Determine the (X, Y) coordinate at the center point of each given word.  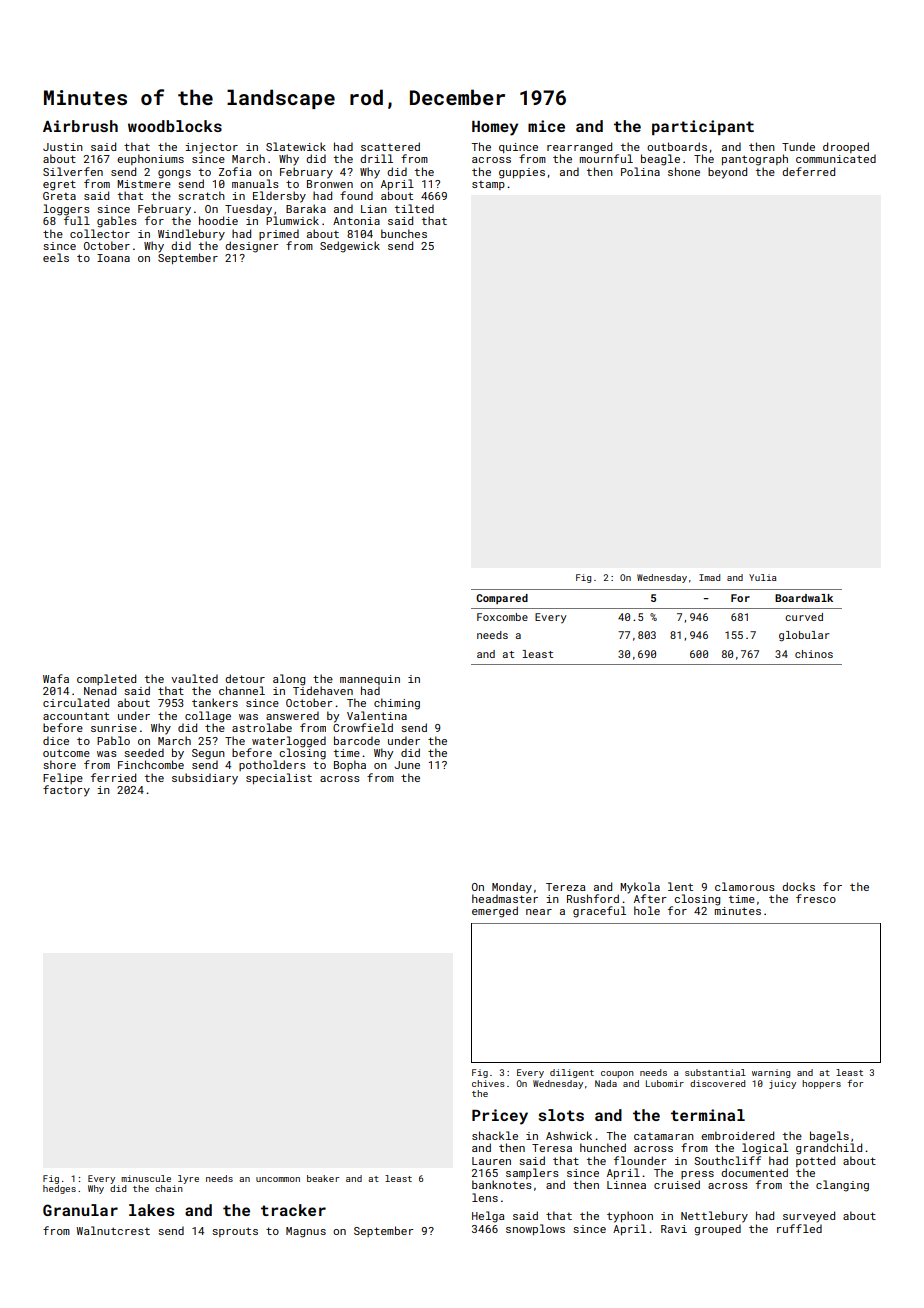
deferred (808, 171)
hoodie (218, 220)
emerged (495, 912)
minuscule (146, 1178)
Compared (502, 599)
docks (798, 886)
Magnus (306, 1232)
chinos (814, 654)
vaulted (194, 678)
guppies (522, 173)
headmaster (505, 898)
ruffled (799, 1228)
